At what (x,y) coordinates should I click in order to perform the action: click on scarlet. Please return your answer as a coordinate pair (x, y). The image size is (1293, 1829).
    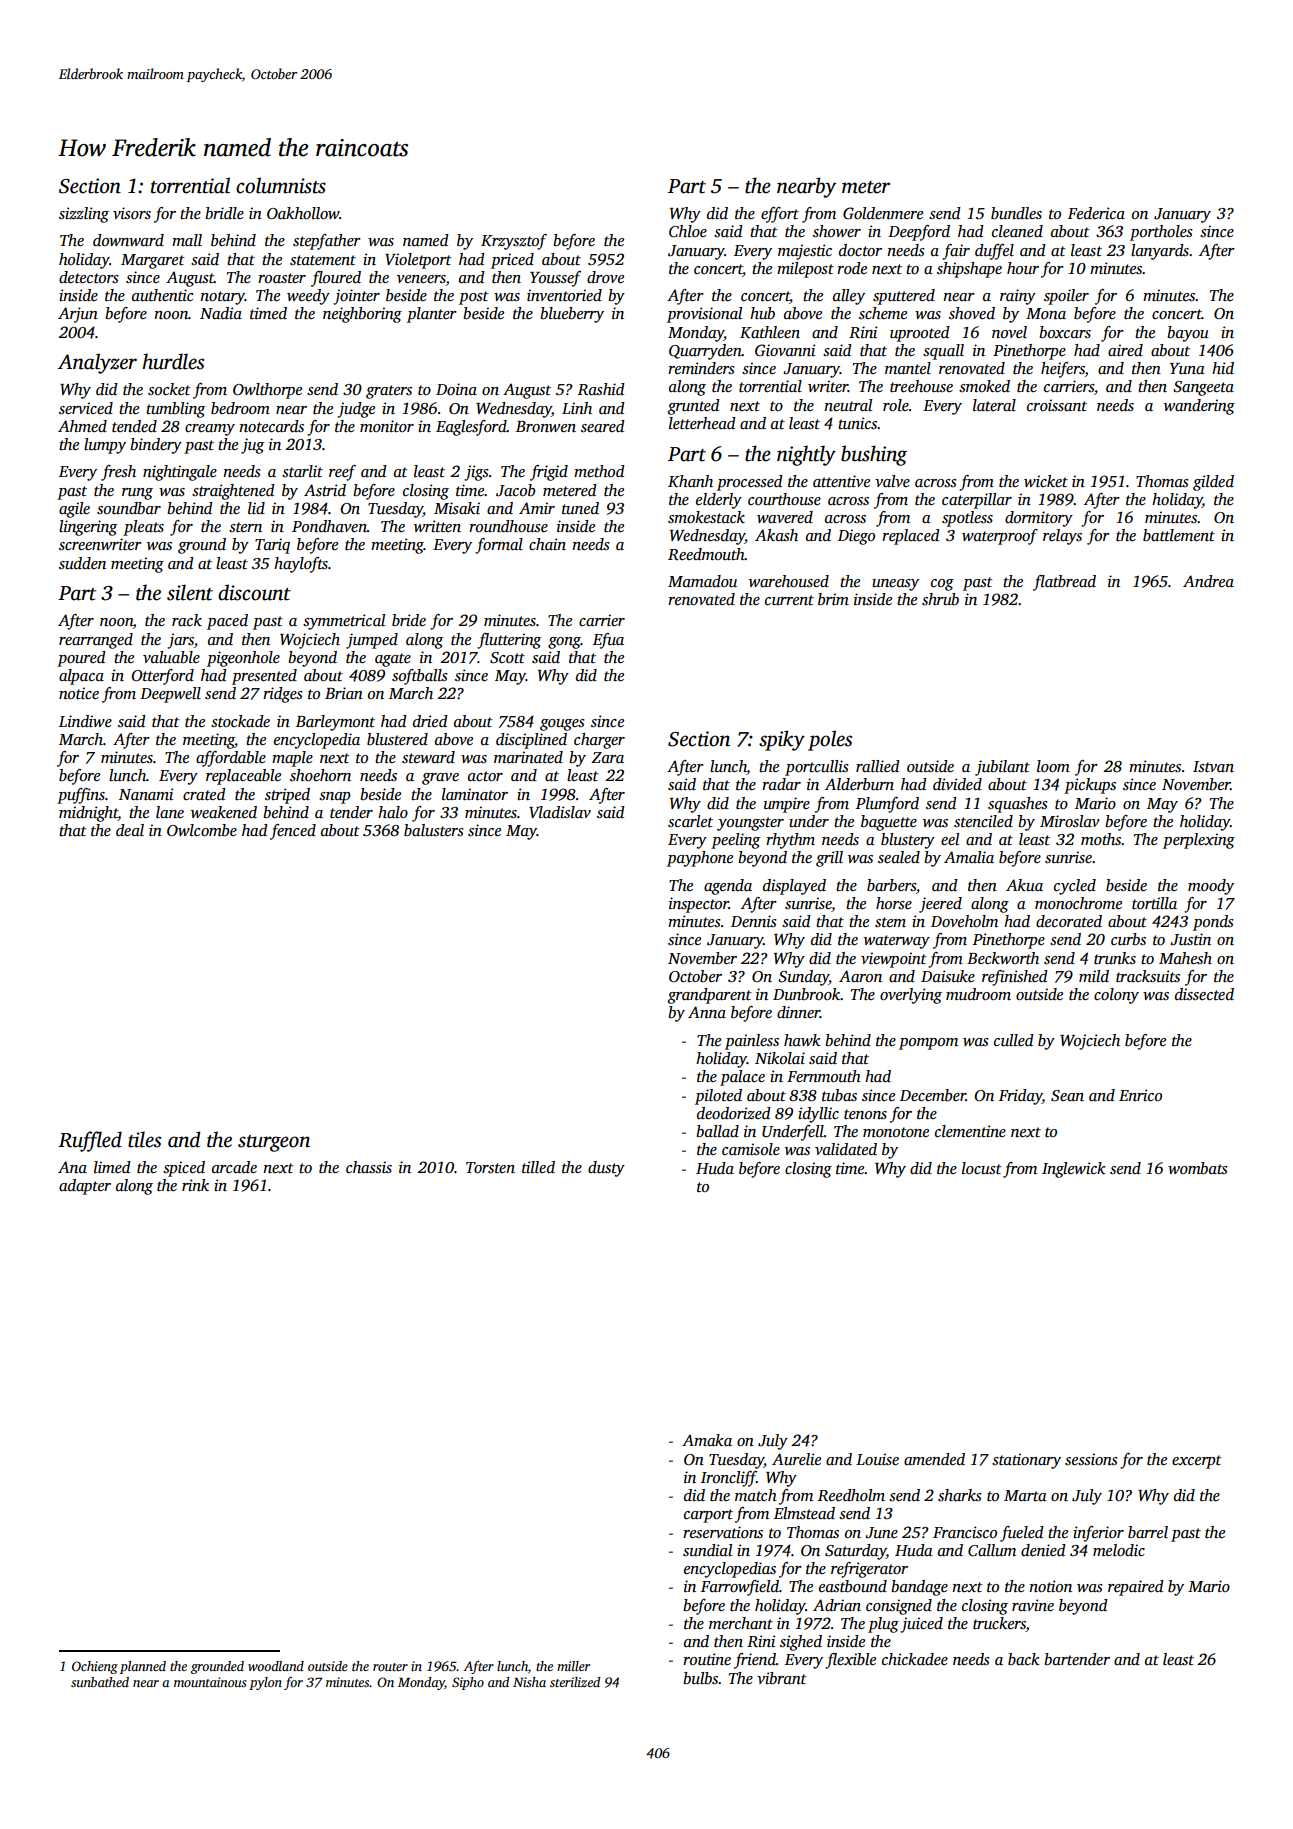
    Looking at the image, I should click on (690, 821).
